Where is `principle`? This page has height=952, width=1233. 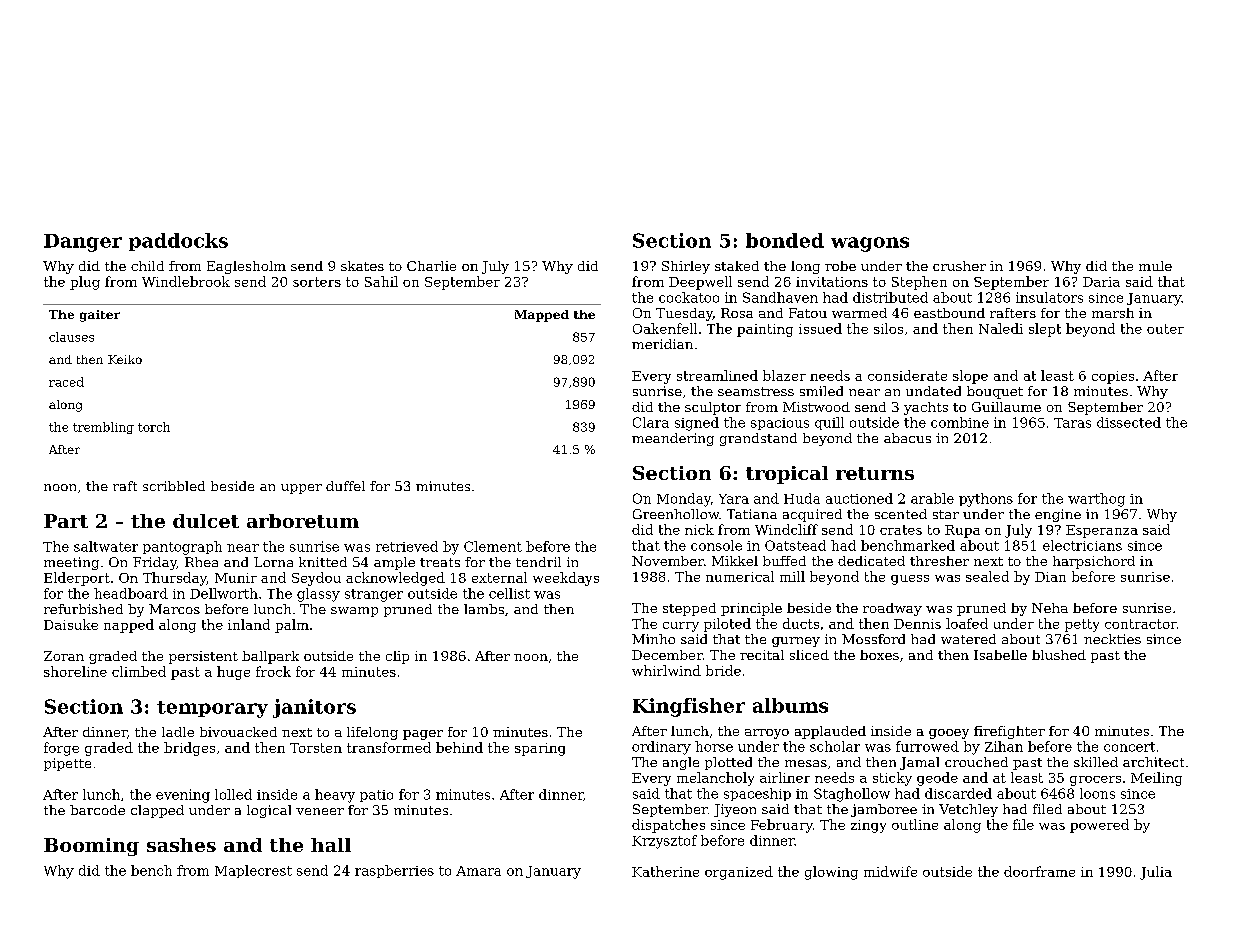 principle is located at coordinates (751, 609).
